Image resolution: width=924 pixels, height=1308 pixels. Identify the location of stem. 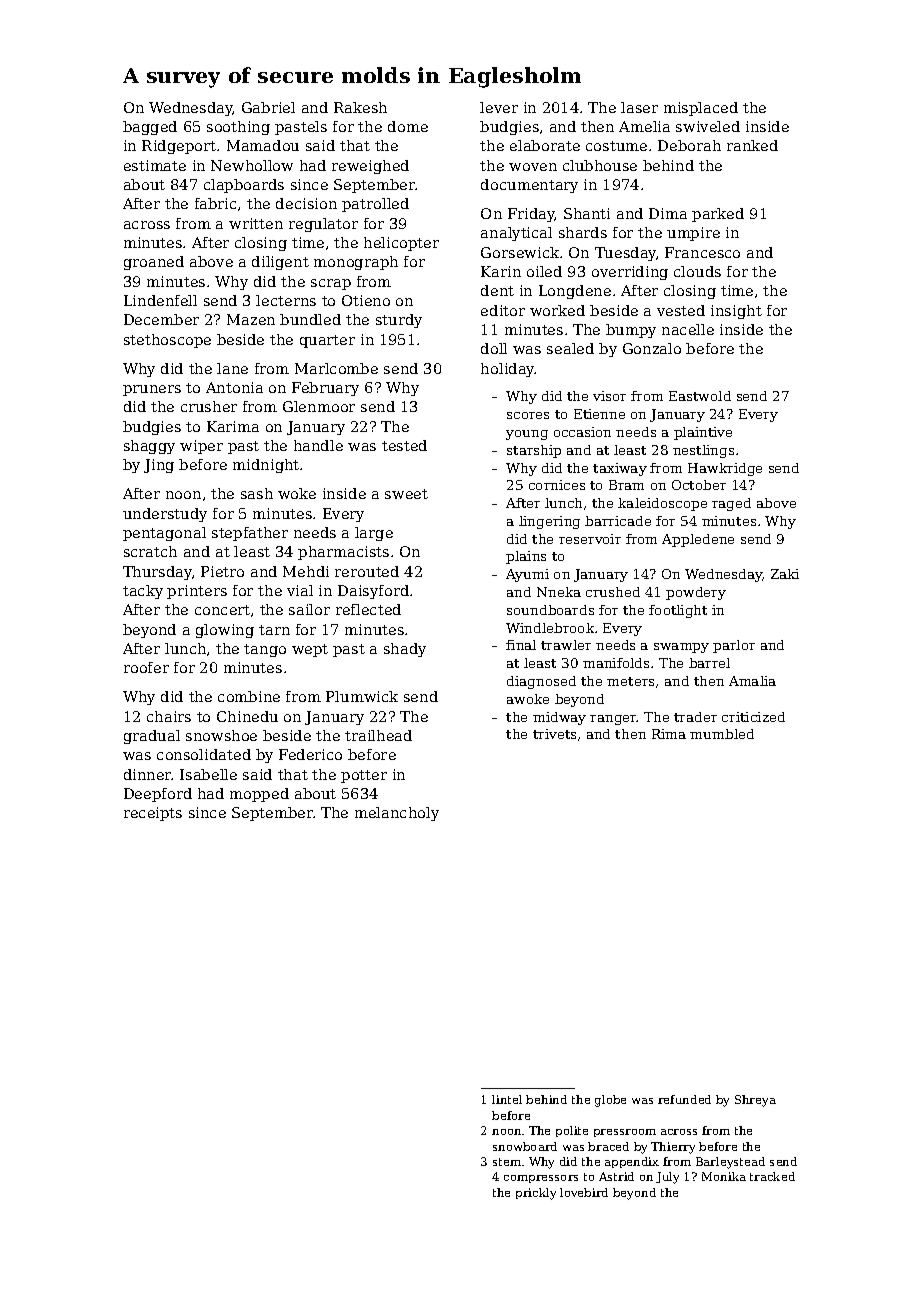
(507, 1162).
